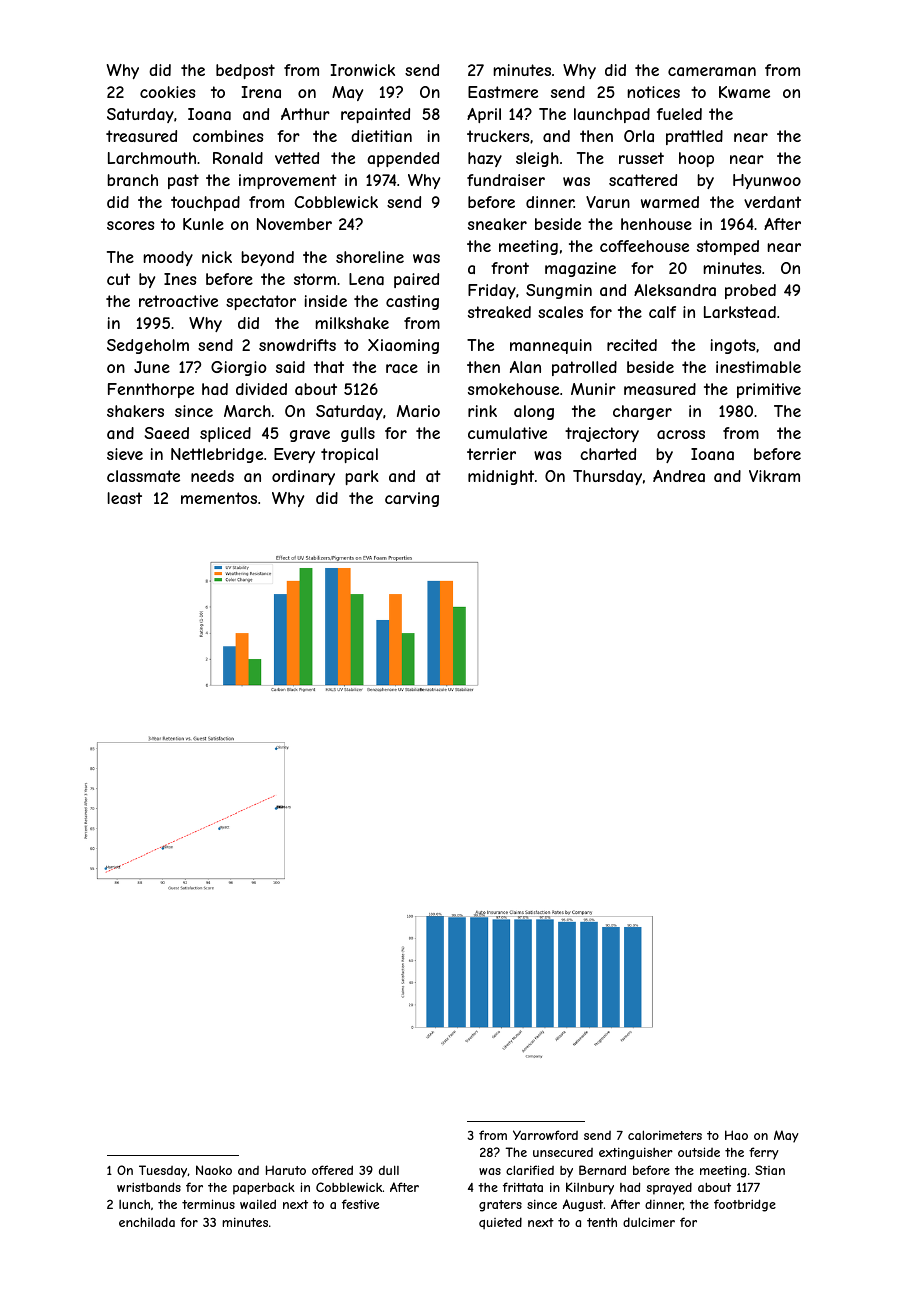 The height and width of the page is (1316, 908). Describe the element at coordinates (124, 498) in the page. I see `least` at that location.
